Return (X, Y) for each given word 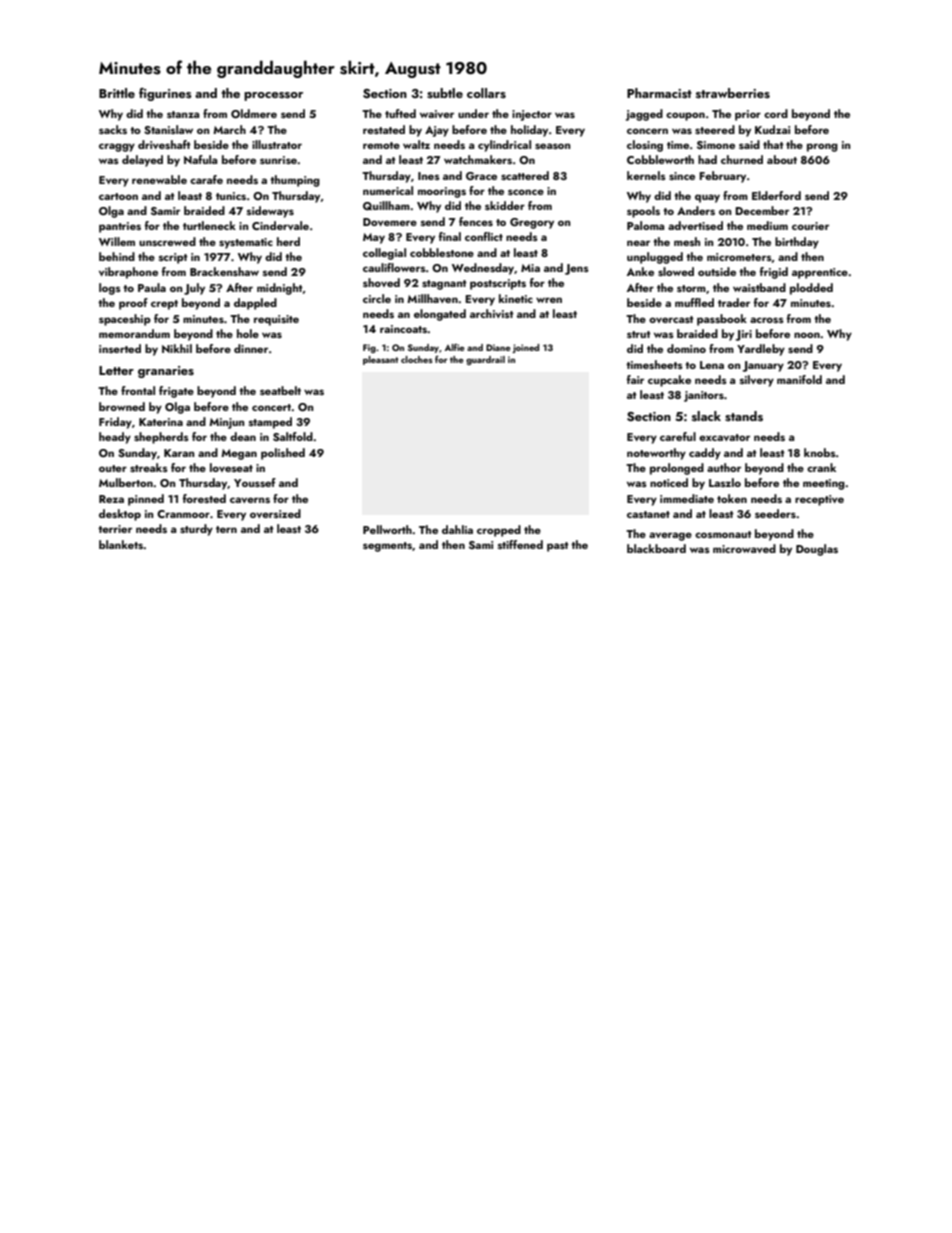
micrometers (739, 257)
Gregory (532, 223)
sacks (113, 129)
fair (635, 379)
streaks (149, 467)
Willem (117, 241)
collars (486, 93)
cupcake (669, 381)
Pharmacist (659, 93)
